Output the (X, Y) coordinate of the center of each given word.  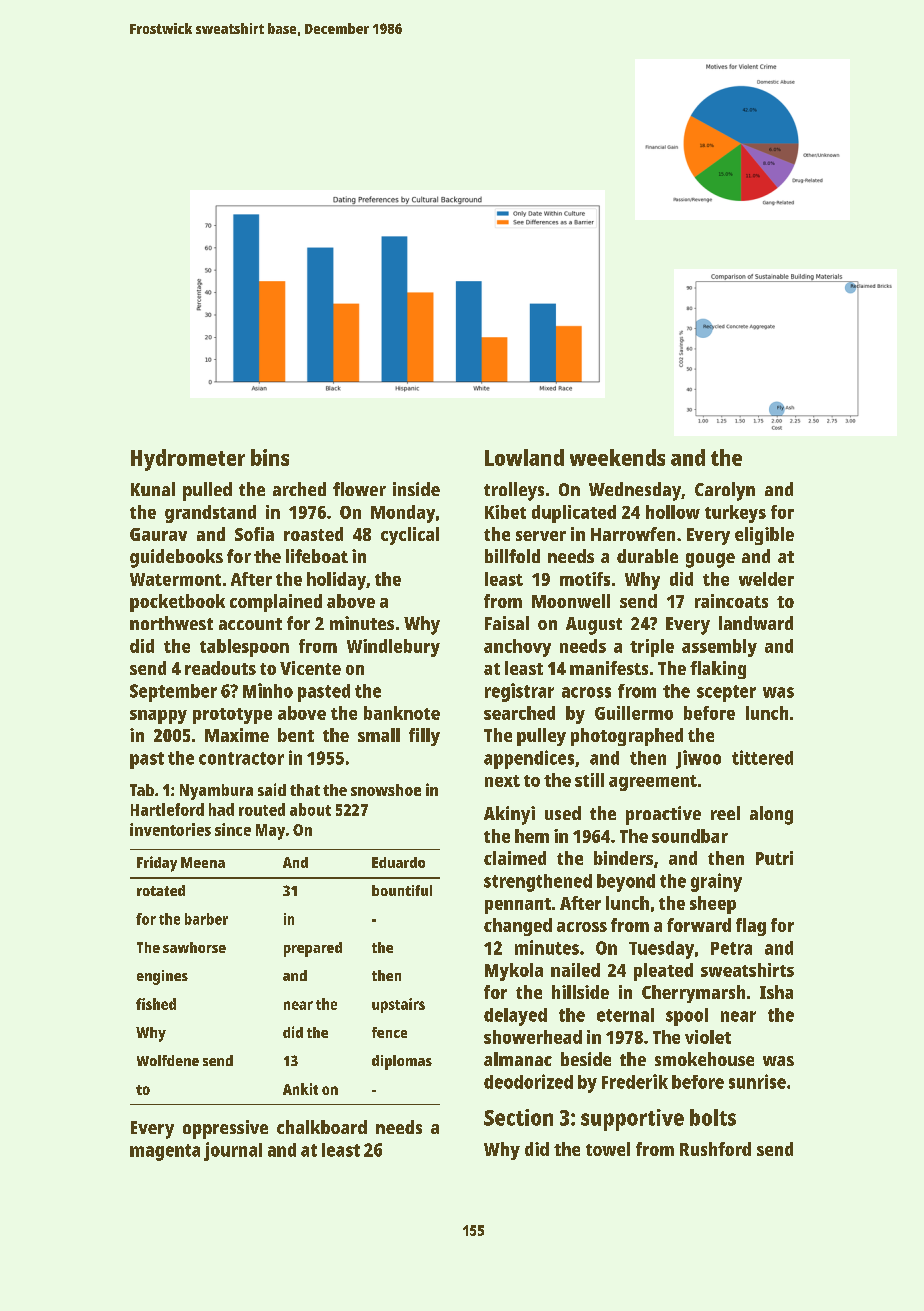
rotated (161, 890)
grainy (716, 882)
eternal (625, 1015)
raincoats (731, 601)
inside (416, 489)
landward (756, 623)
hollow (673, 512)
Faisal (507, 623)
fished (156, 1004)
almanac (518, 1059)
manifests (609, 668)
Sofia (254, 534)
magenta (165, 1152)
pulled (207, 491)
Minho (268, 690)
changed (518, 927)
